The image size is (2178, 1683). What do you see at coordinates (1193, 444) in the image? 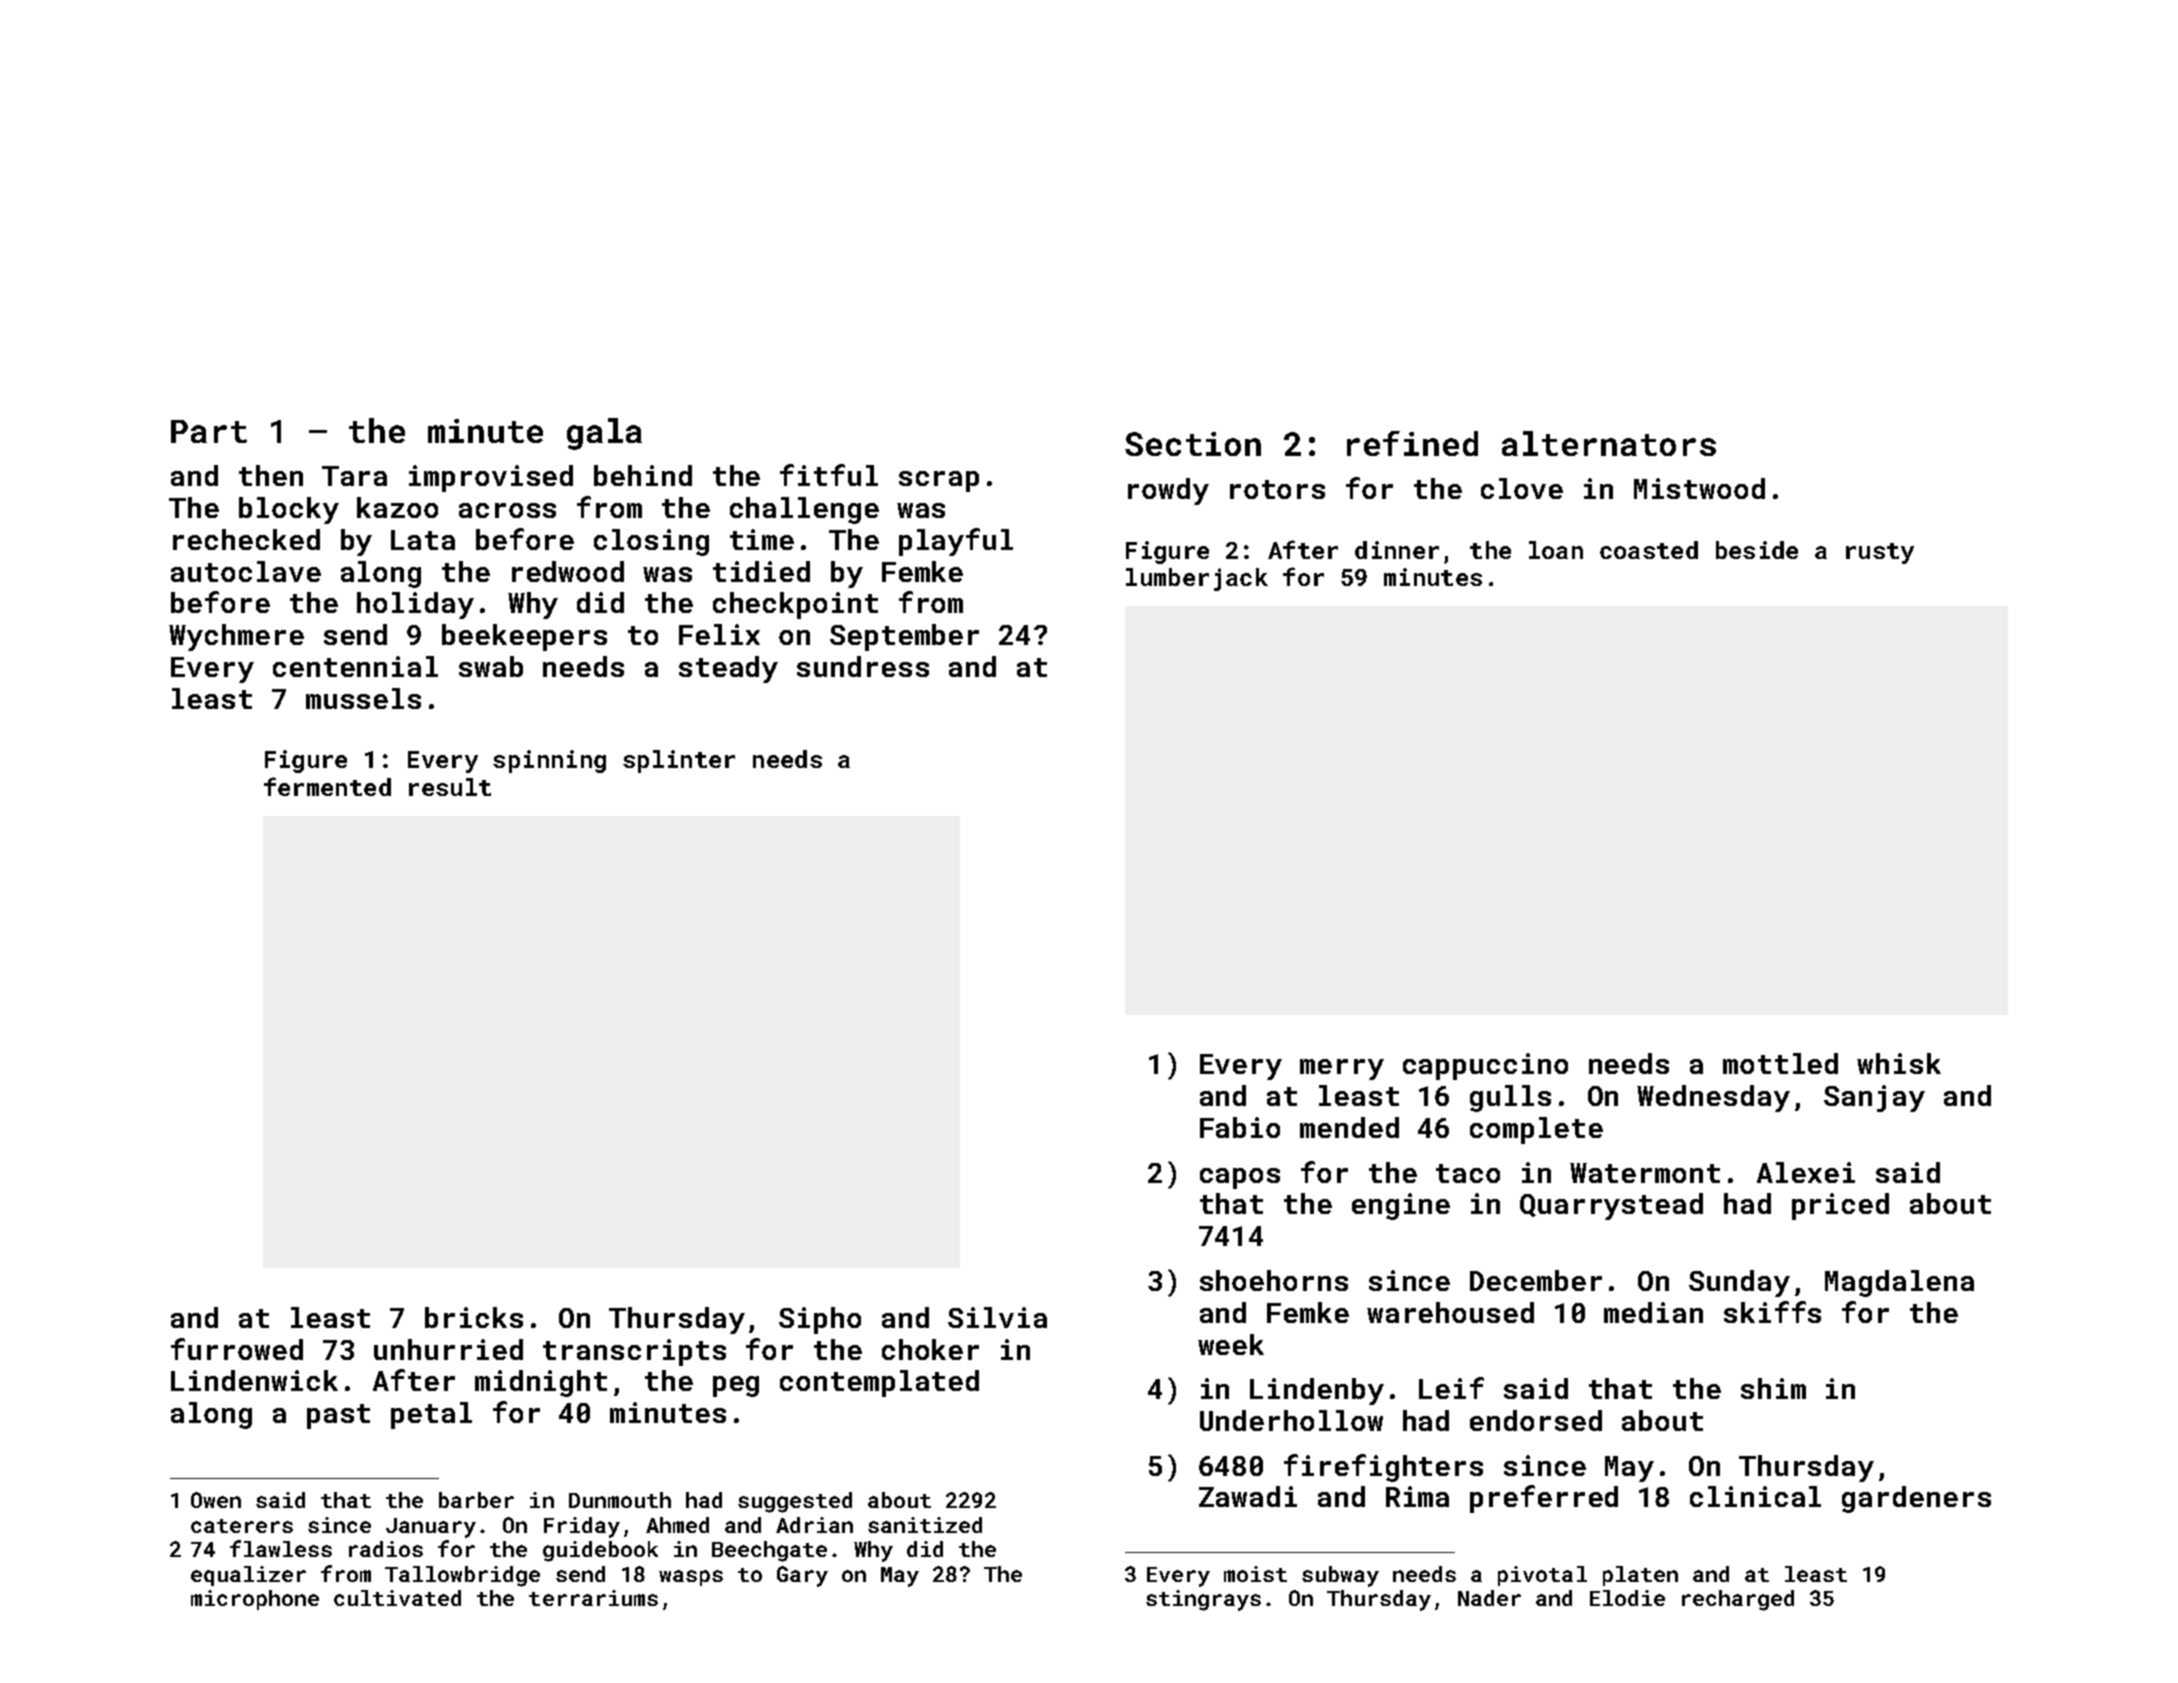
I see `Section` at bounding box center [1193, 444].
